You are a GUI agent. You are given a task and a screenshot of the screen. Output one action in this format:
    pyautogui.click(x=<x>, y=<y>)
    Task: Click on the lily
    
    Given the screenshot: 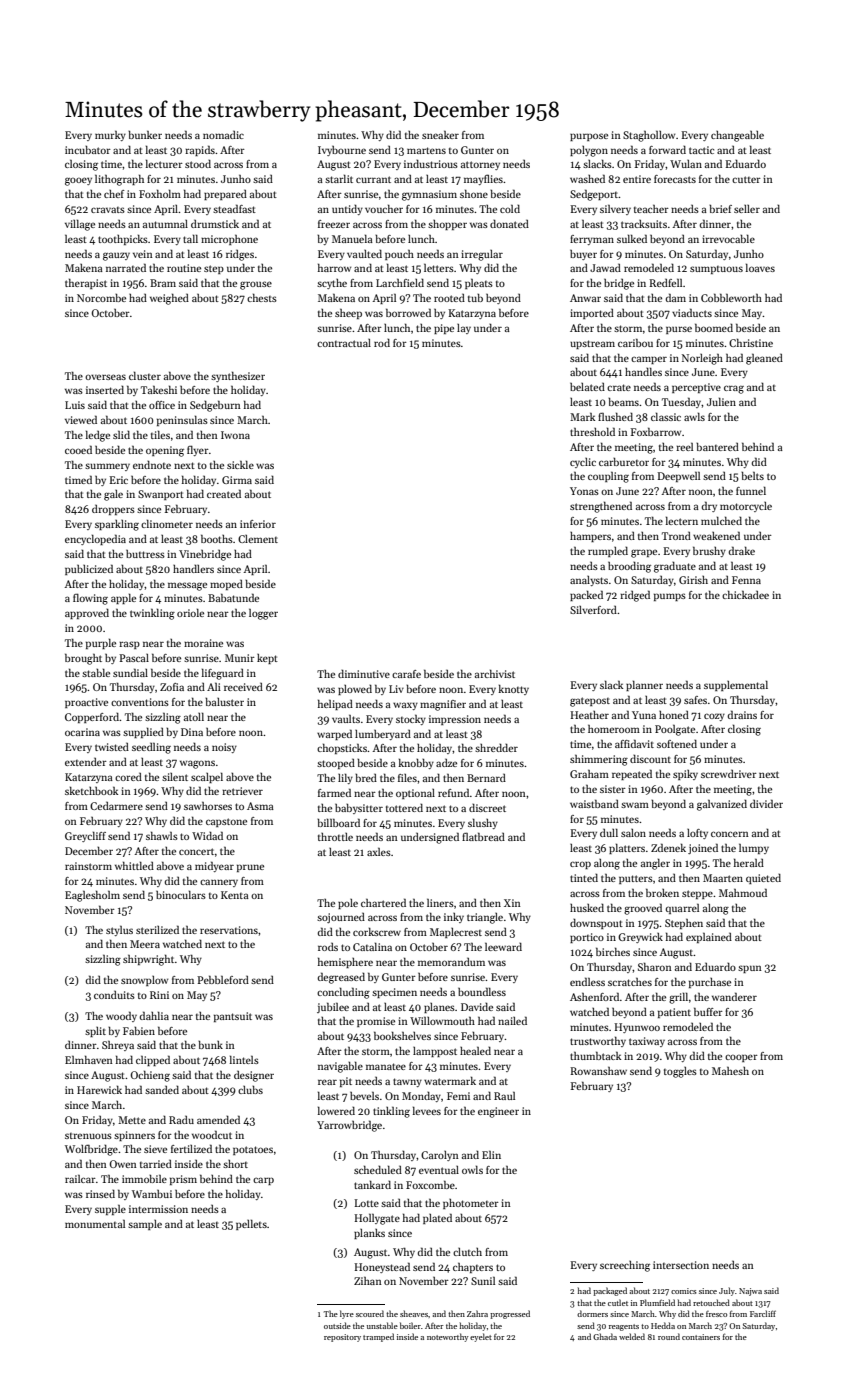 What is the action you would take?
    pyautogui.click(x=345, y=778)
